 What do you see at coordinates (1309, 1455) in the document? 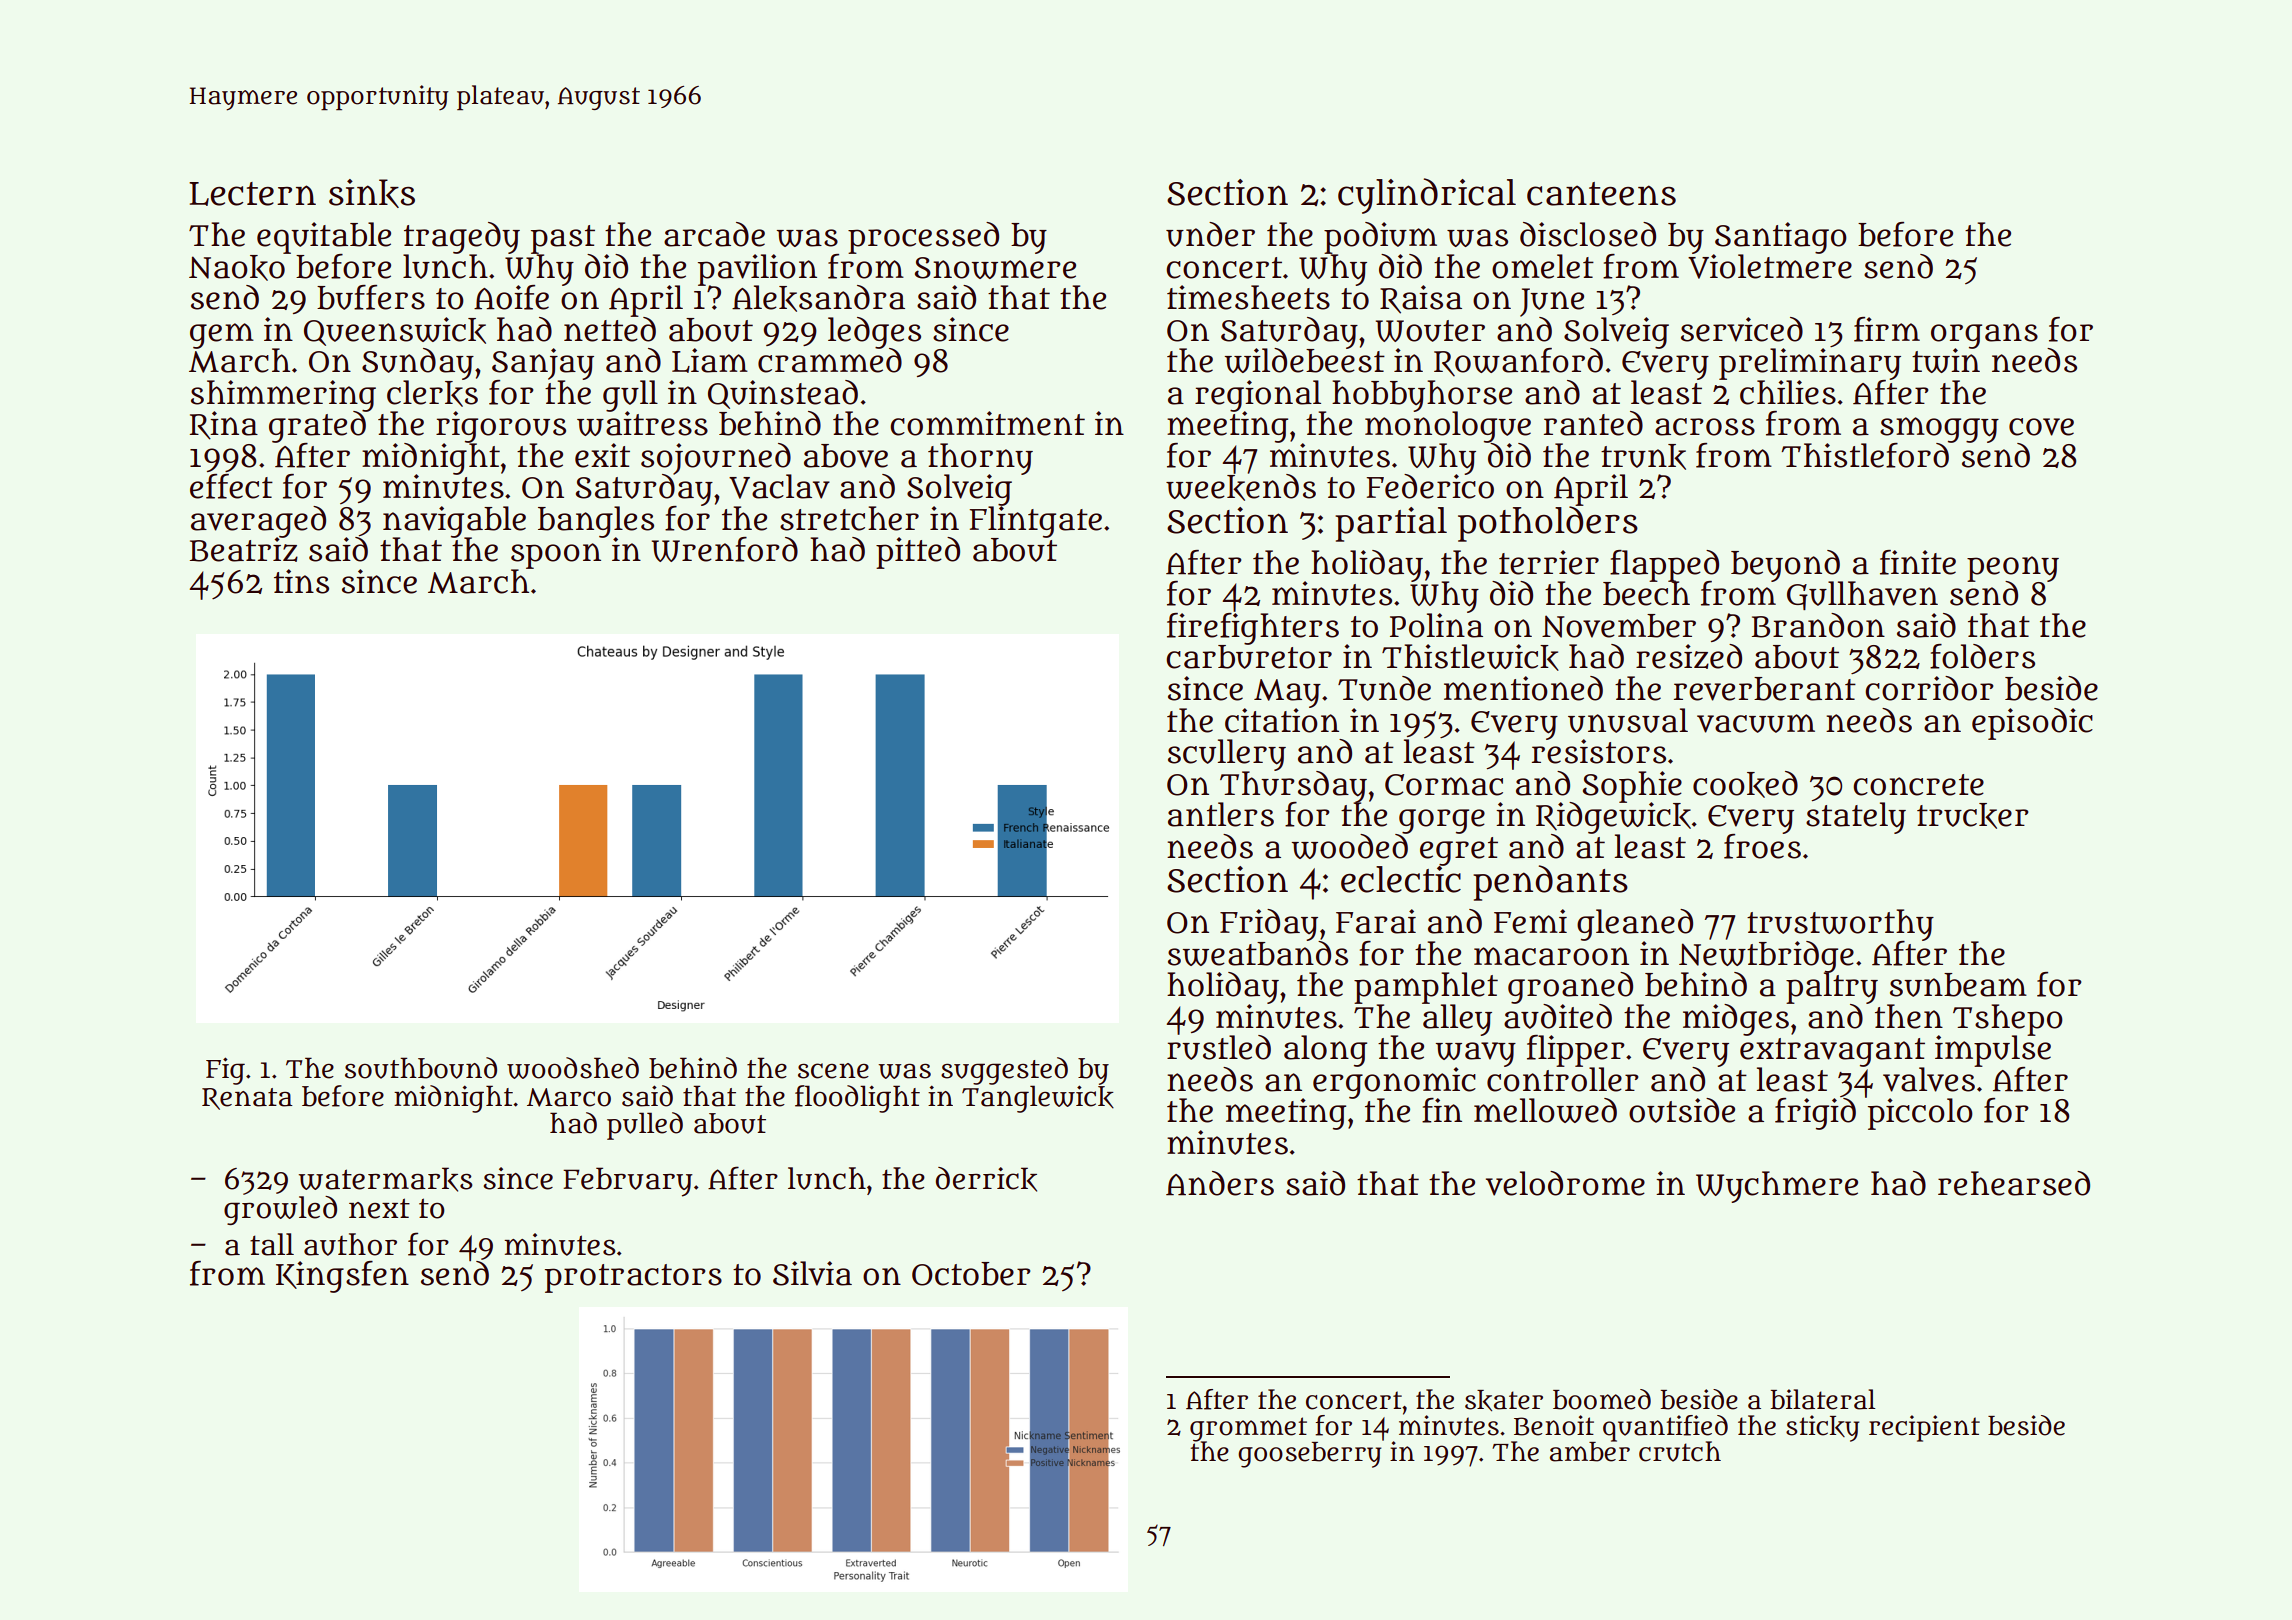
I see `gooseberry` at bounding box center [1309, 1455].
